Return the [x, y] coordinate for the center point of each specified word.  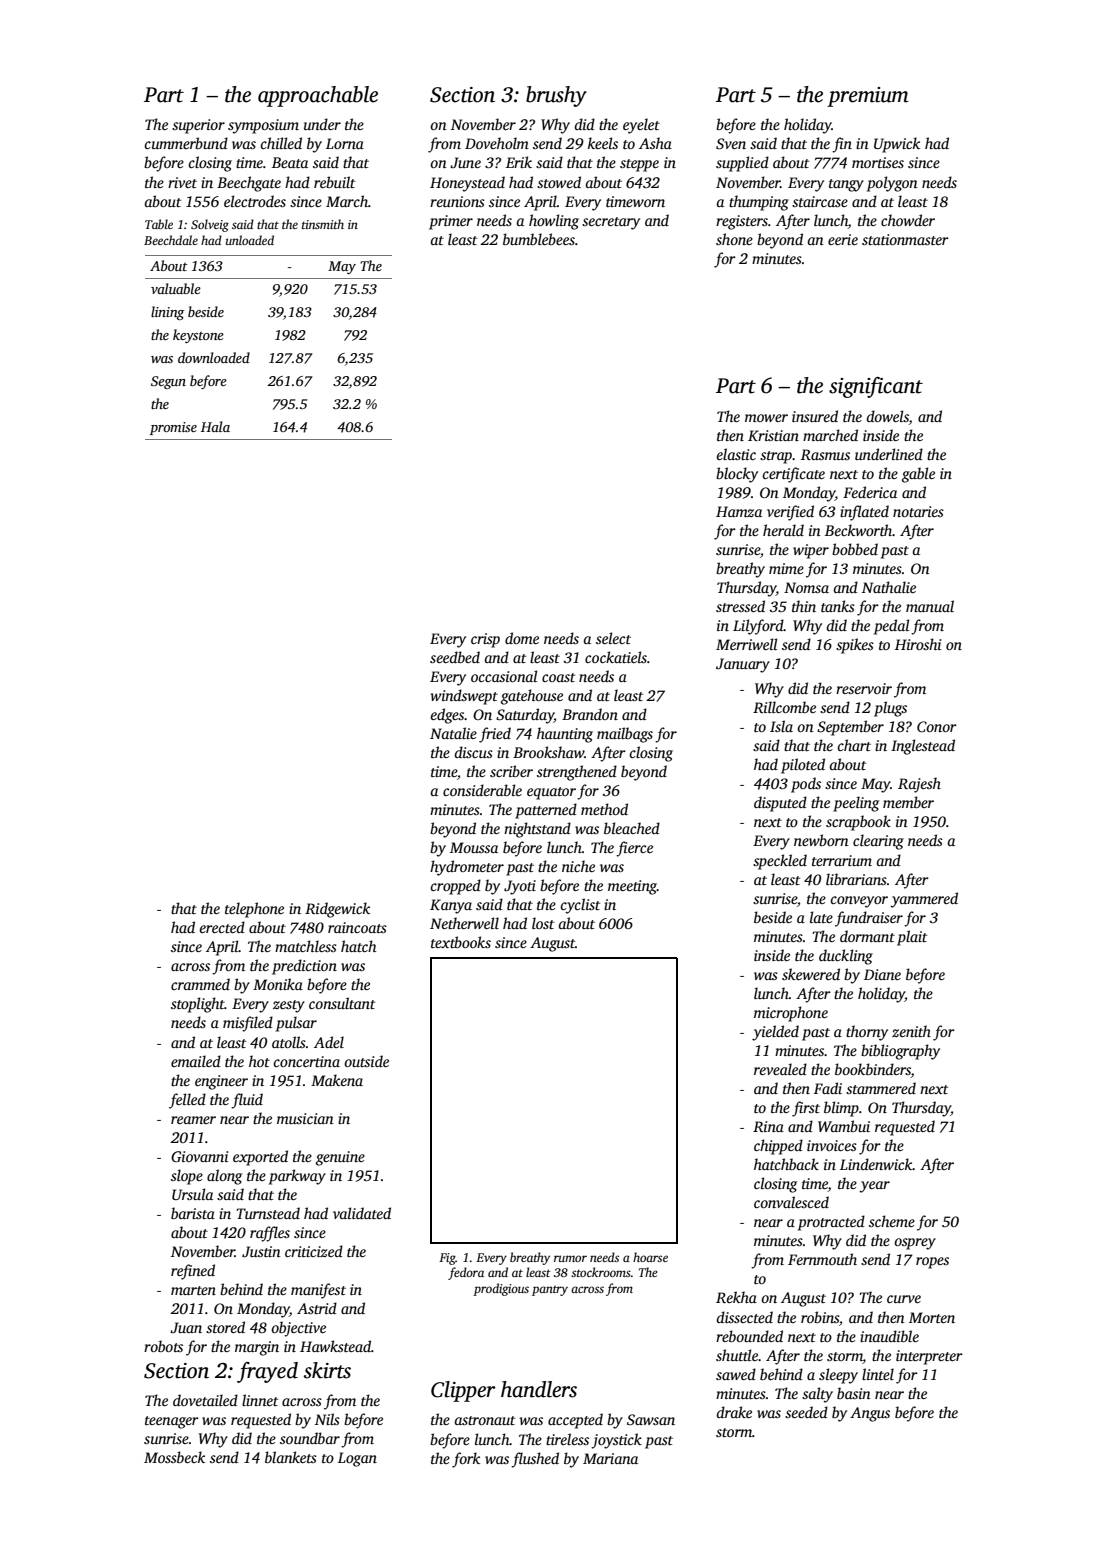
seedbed [455, 657]
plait [912, 938]
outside [366, 1061]
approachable [318, 96]
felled [187, 1101]
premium [868, 97]
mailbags [625, 735]
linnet [260, 1400]
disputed [780, 804]
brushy [556, 96]
